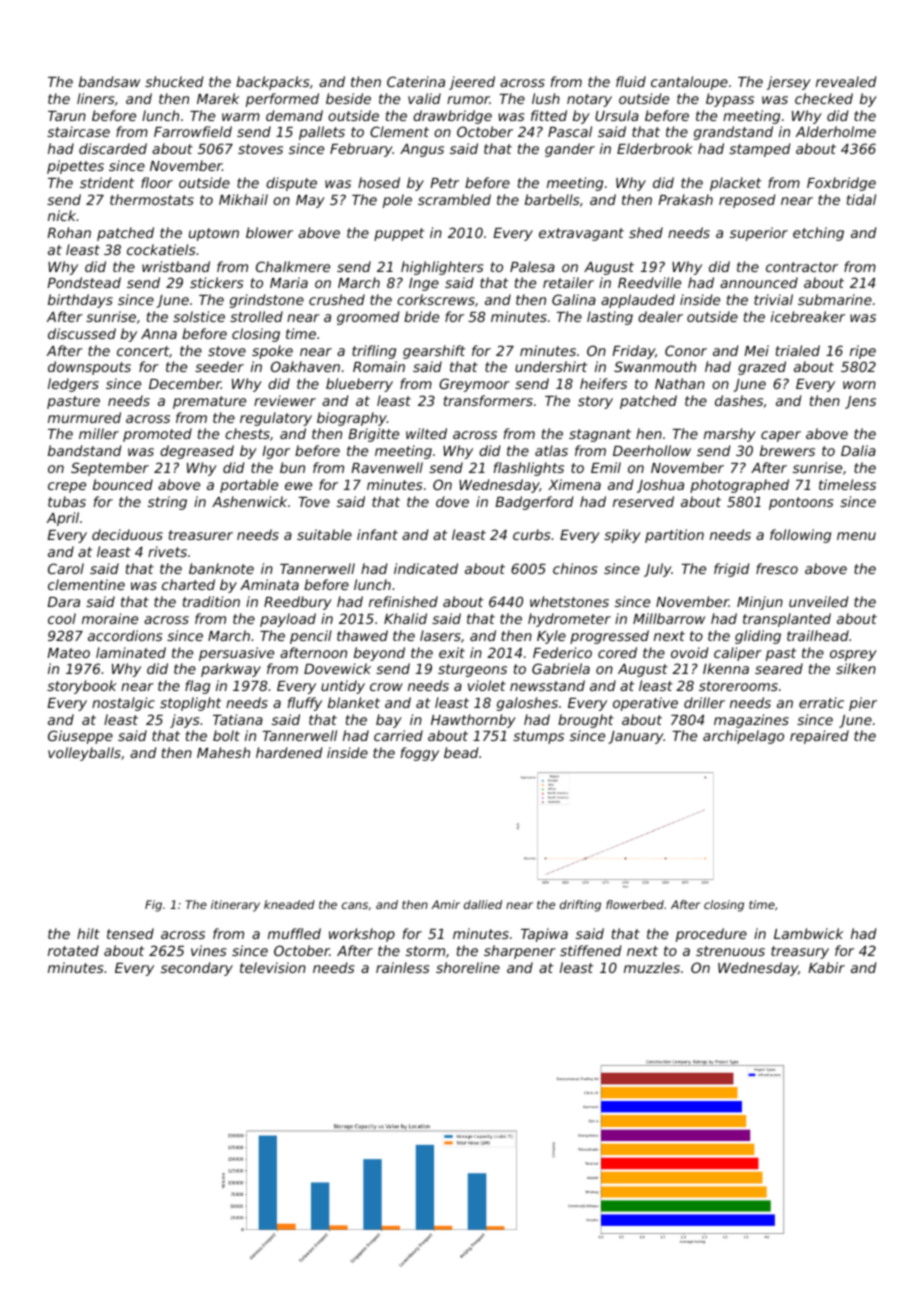  What do you see at coordinates (84, 754) in the screenshot?
I see `volleyballs` at bounding box center [84, 754].
